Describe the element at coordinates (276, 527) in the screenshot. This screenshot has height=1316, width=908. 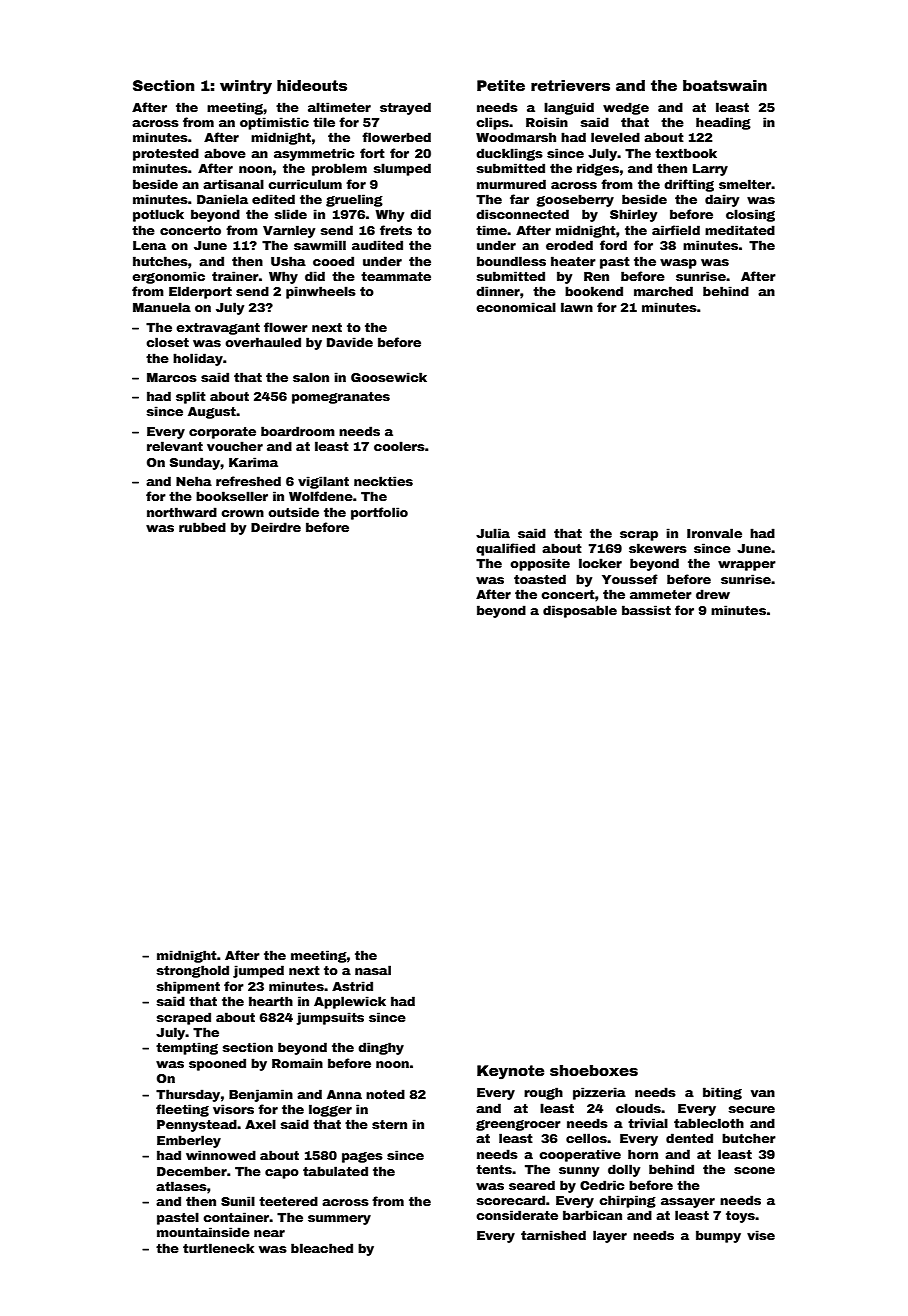
I see `Deirdre` at that location.
